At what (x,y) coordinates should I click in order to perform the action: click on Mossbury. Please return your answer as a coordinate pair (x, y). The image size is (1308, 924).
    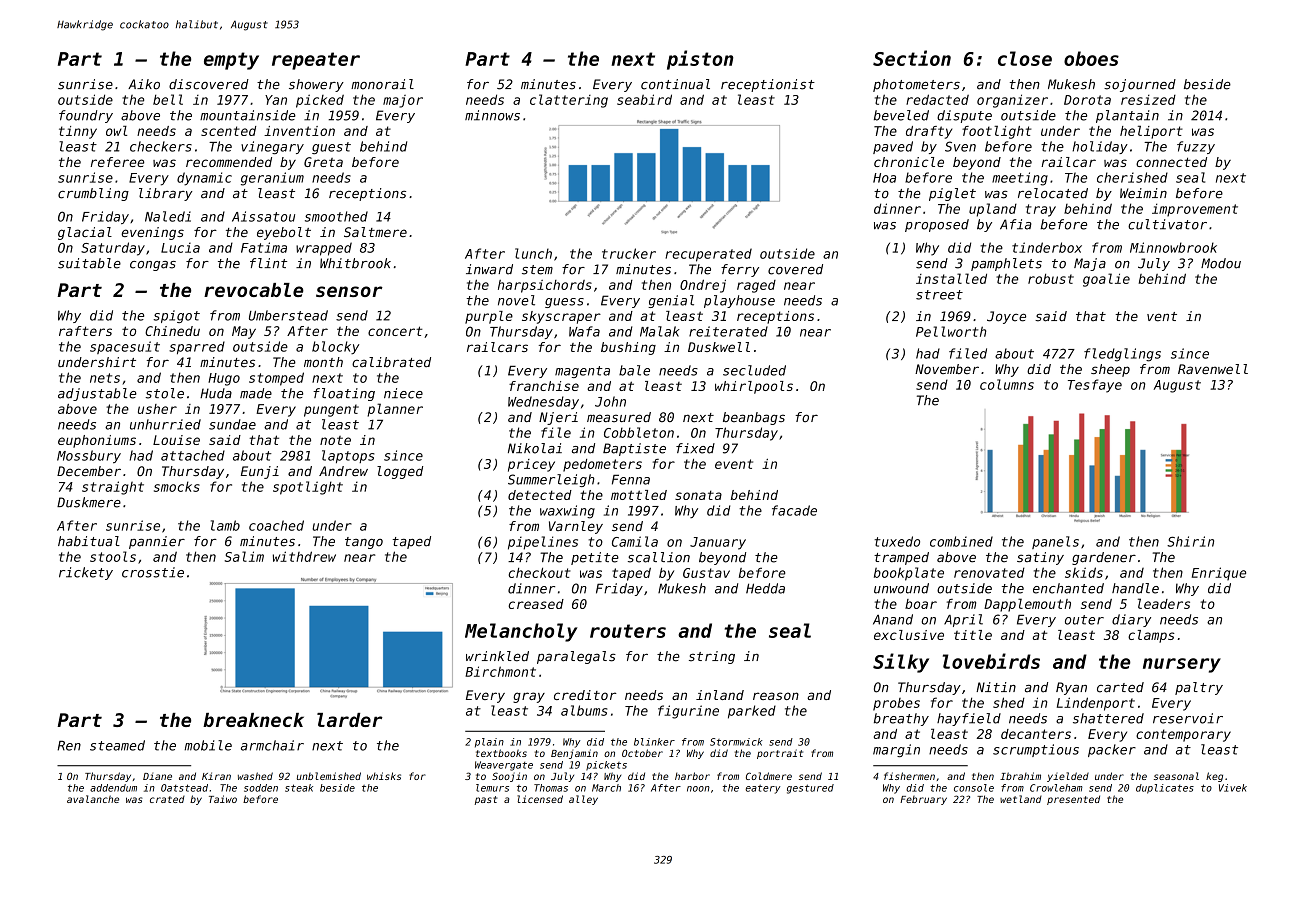
    Looking at the image, I should click on (89, 457).
